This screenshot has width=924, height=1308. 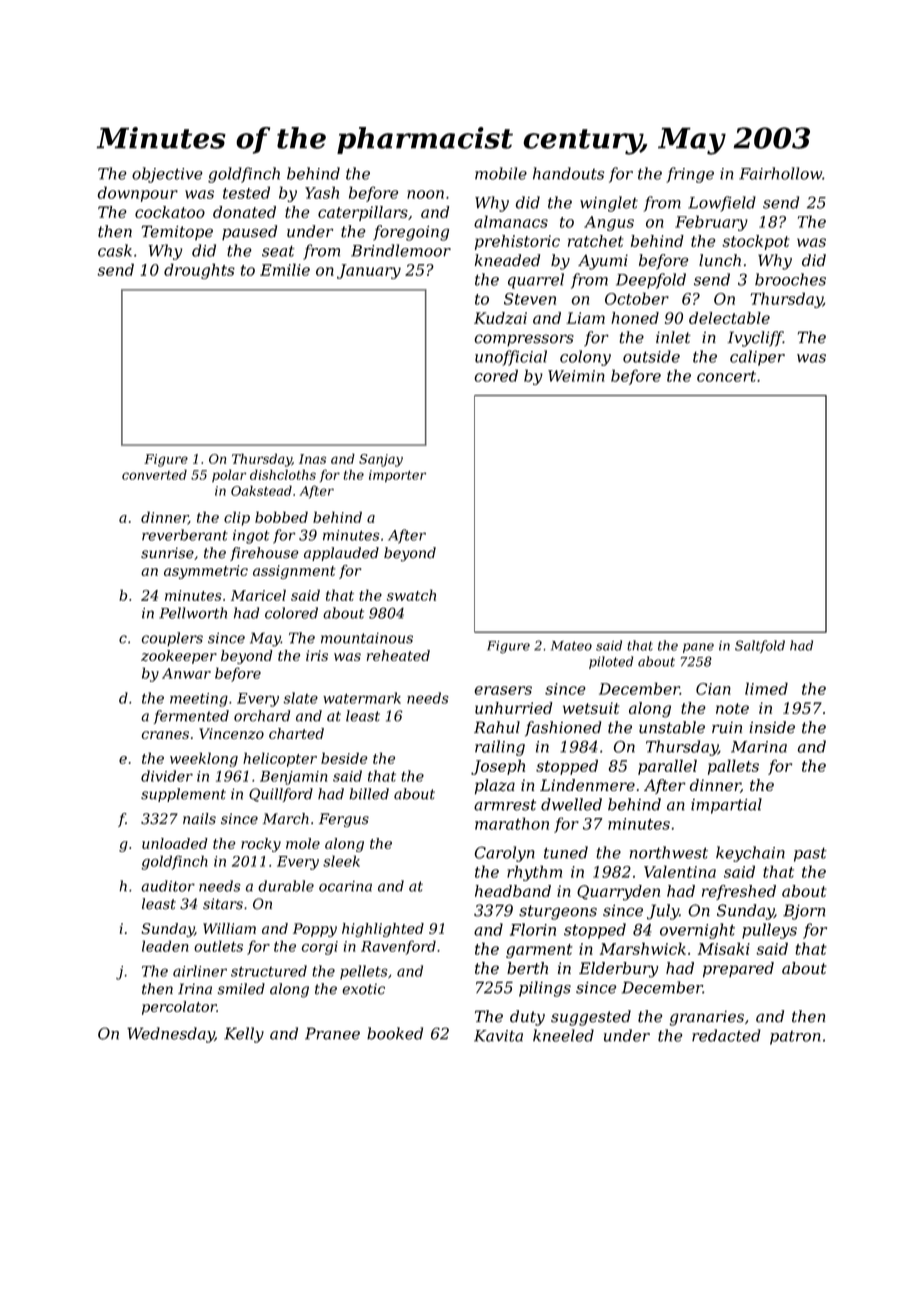 What do you see at coordinates (183, 795) in the screenshot?
I see `supplement` at bounding box center [183, 795].
